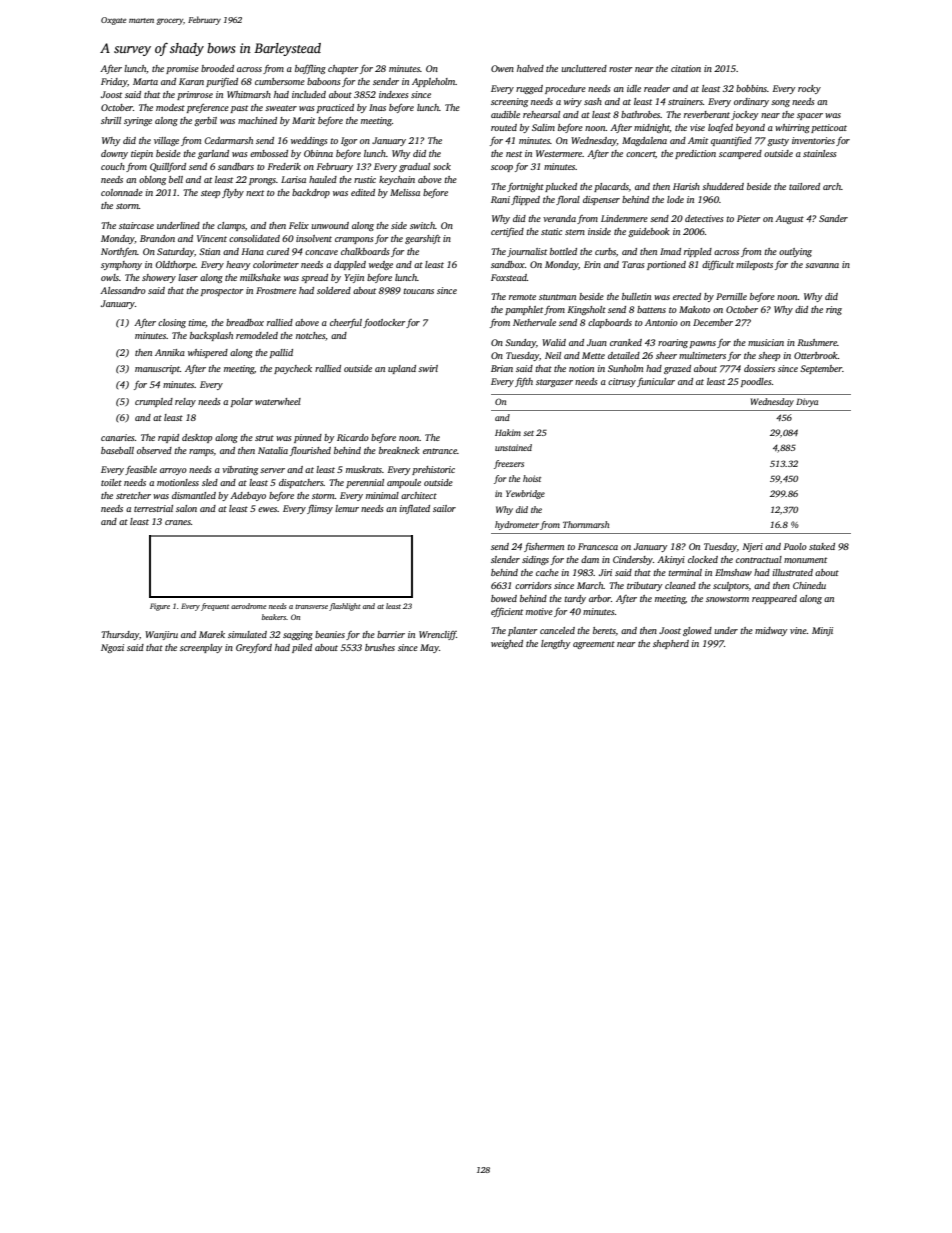  I want to click on citation, so click(686, 68).
